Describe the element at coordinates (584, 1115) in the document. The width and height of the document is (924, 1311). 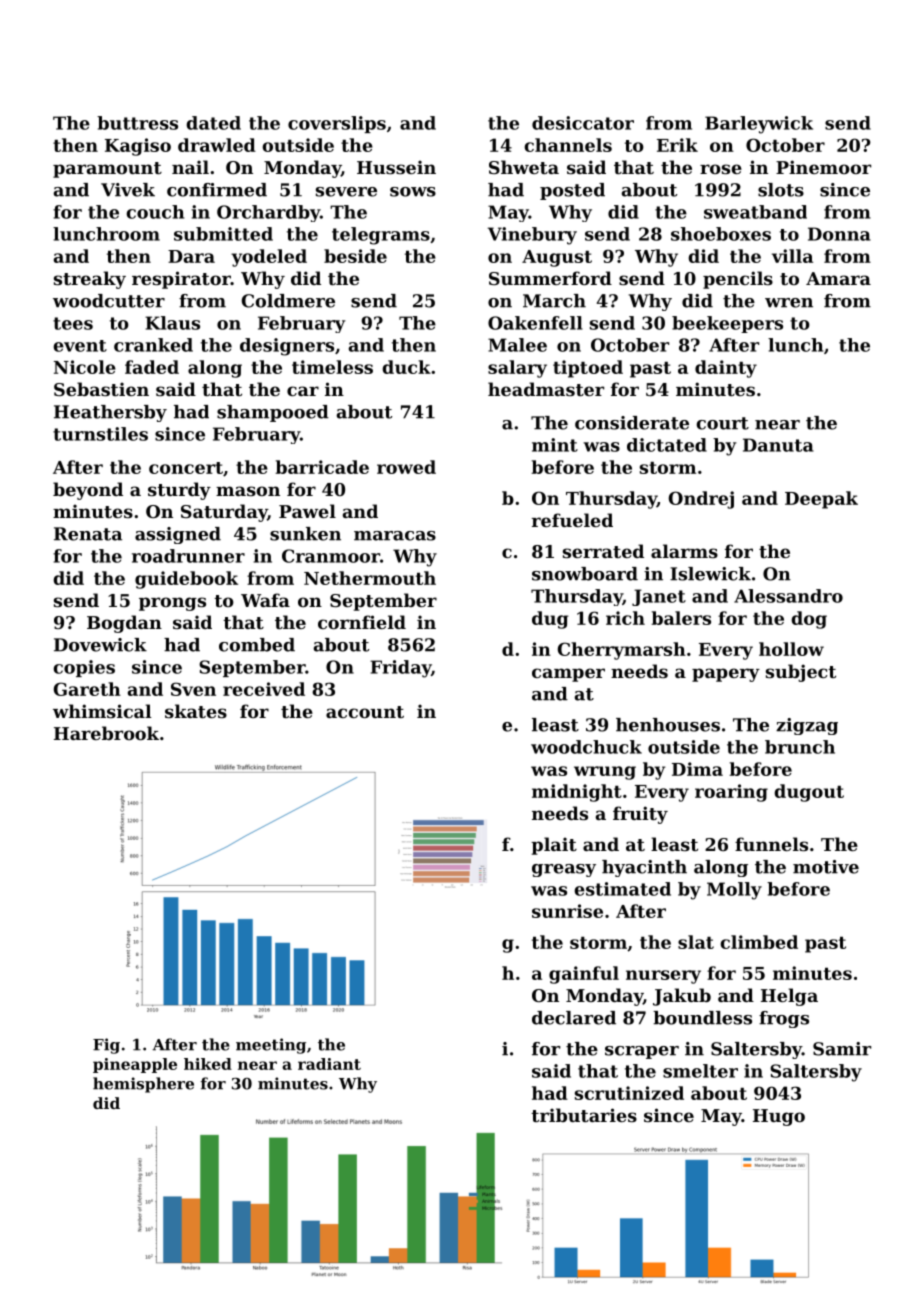
I see `tributaries` at that location.
